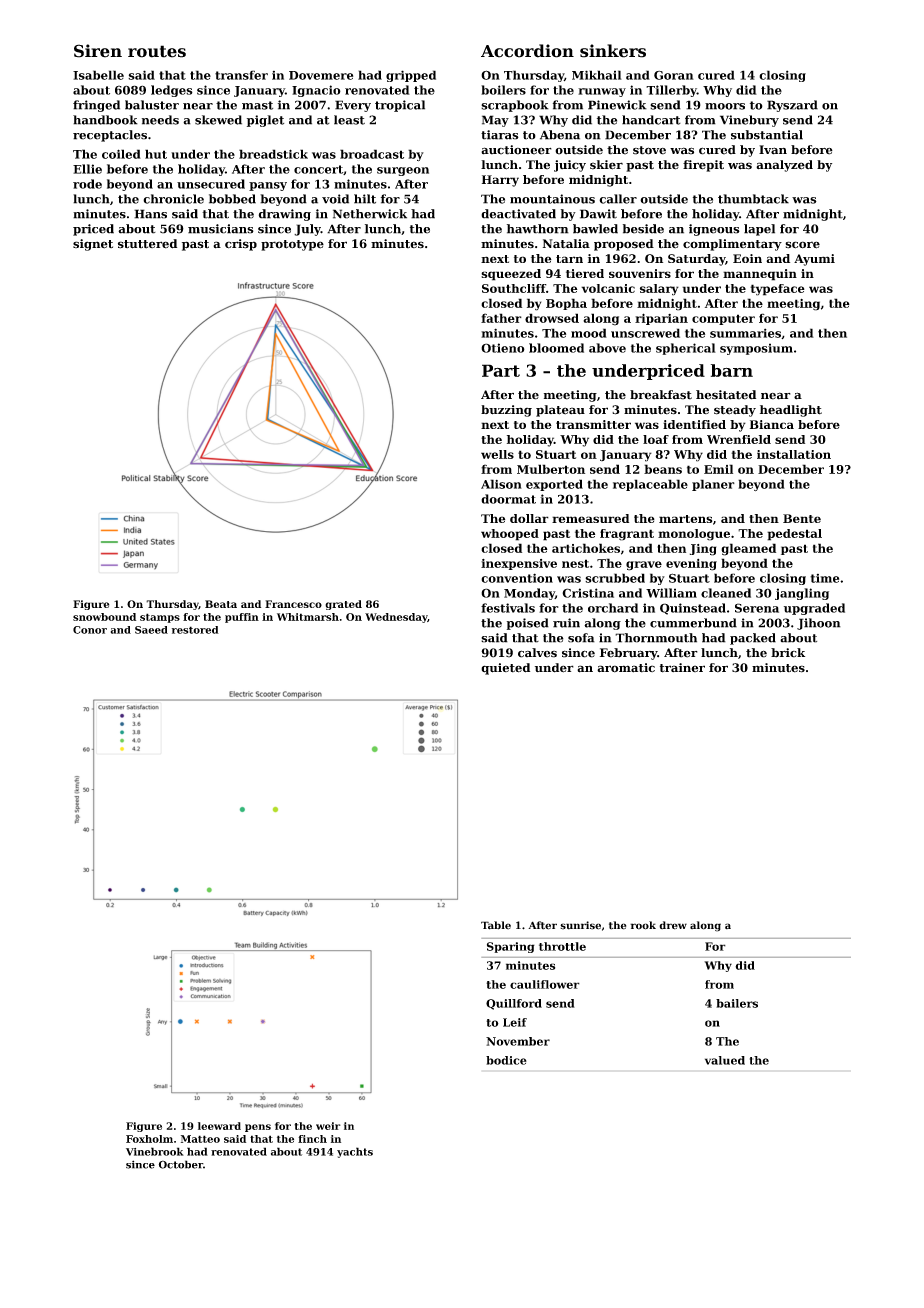 Image resolution: width=924 pixels, height=1308 pixels. Describe the element at coordinates (500, 181) in the image. I see `Harry` at that location.
